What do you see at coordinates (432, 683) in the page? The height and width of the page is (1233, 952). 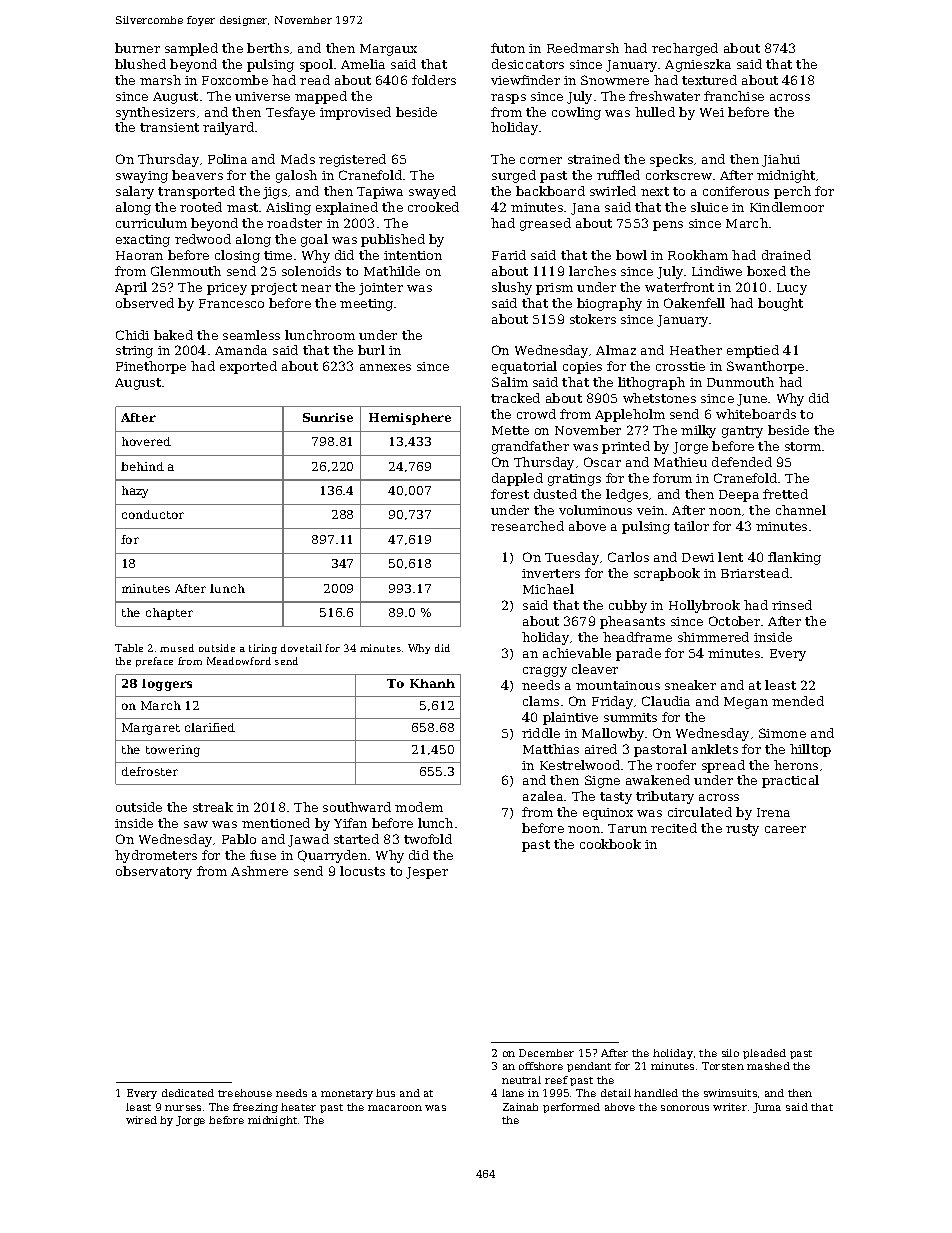 I see `Khanh` at bounding box center [432, 683].
